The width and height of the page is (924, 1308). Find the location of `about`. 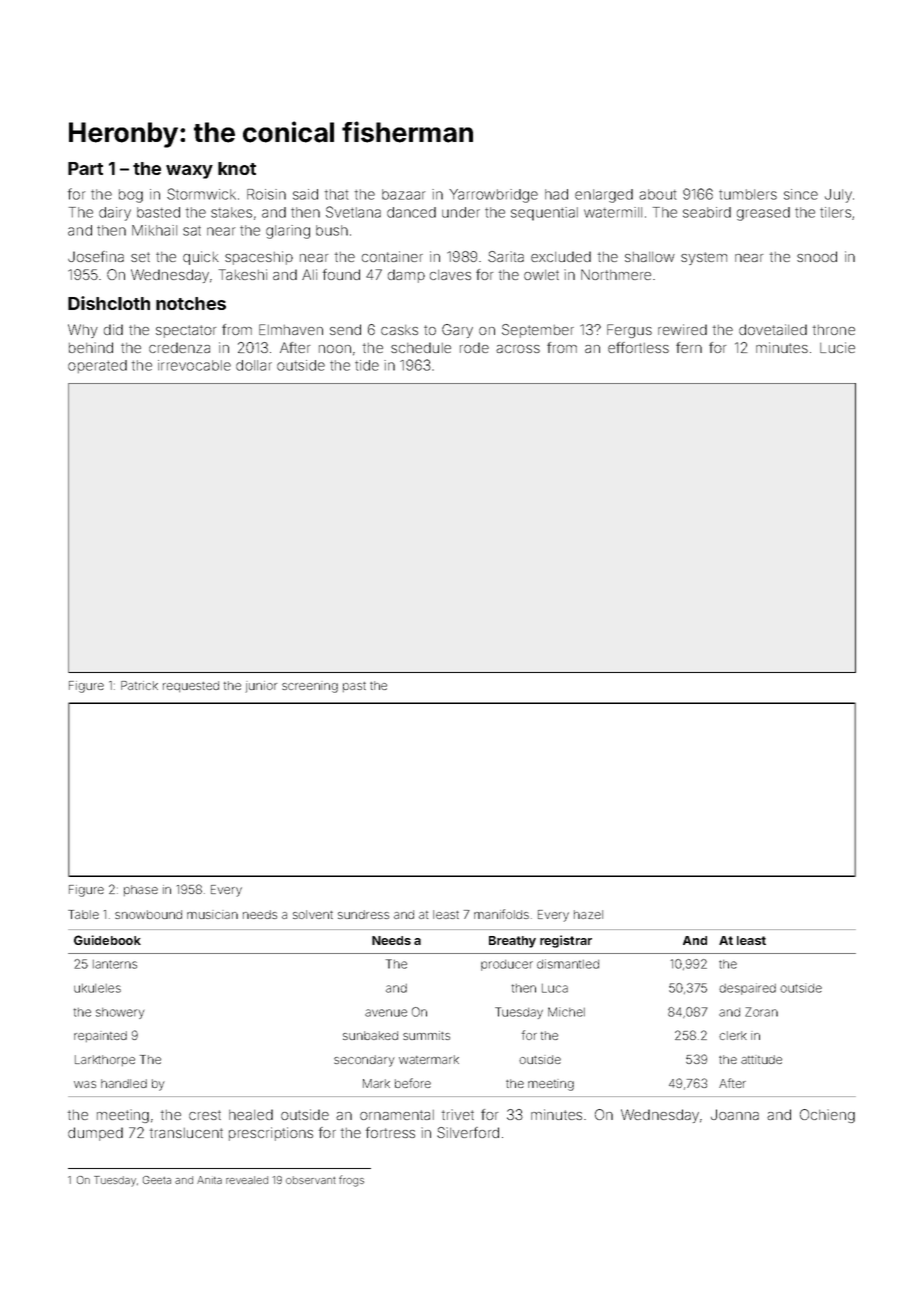

about is located at coordinates (657, 194).
